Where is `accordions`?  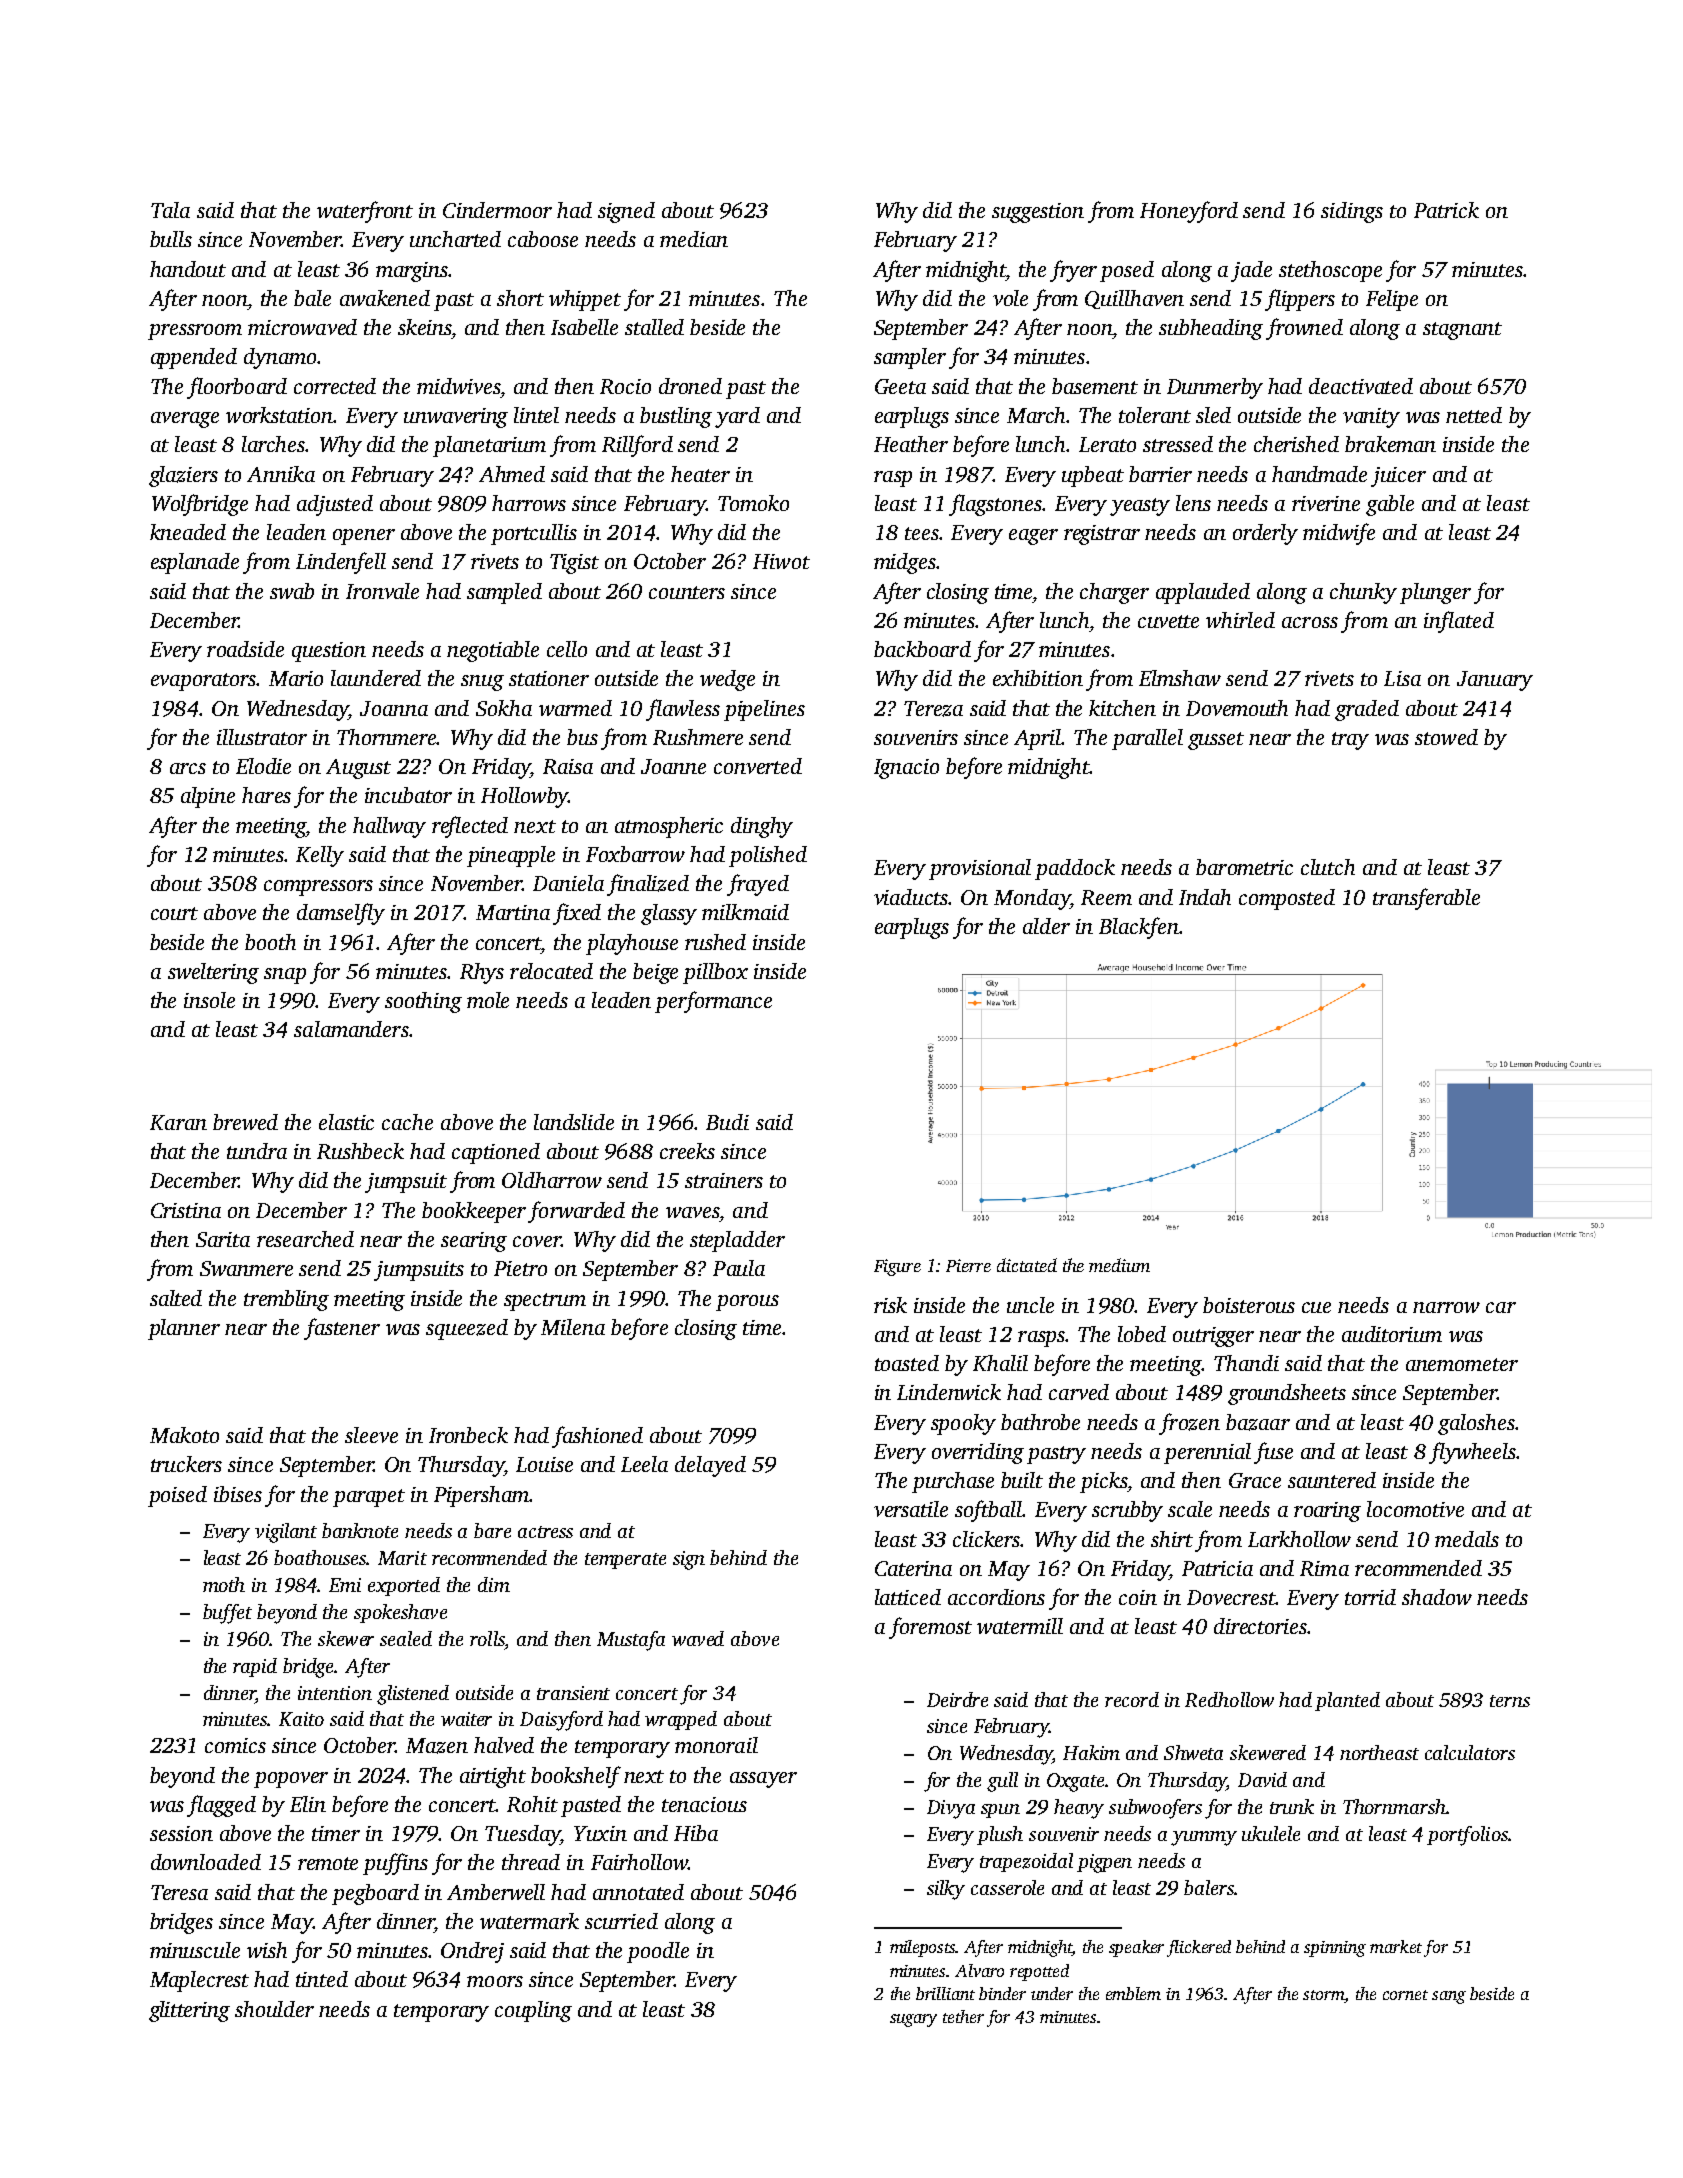
accordions is located at coordinates (996, 1597).
